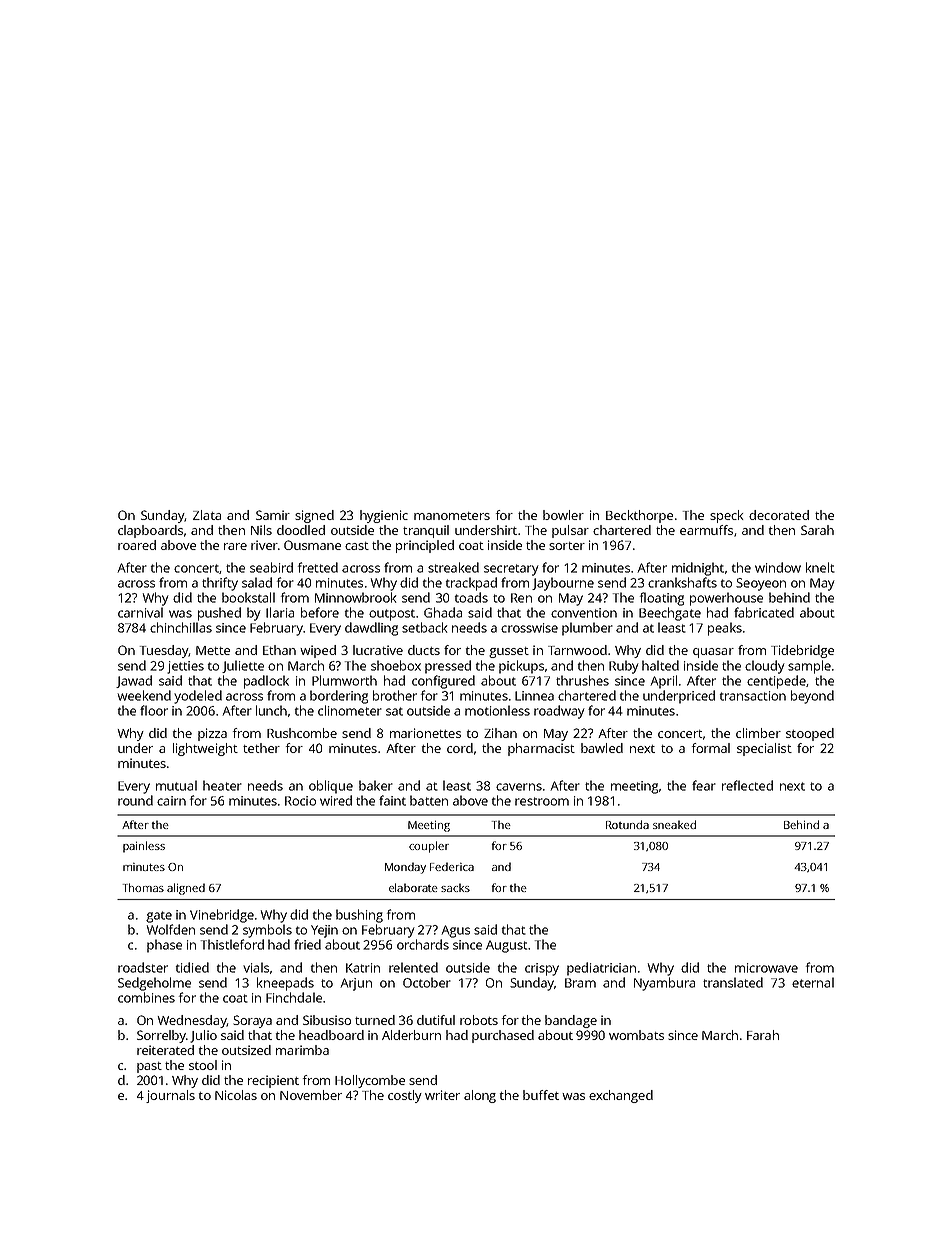 Image resolution: width=952 pixels, height=1233 pixels. I want to click on tranquil, so click(426, 531).
